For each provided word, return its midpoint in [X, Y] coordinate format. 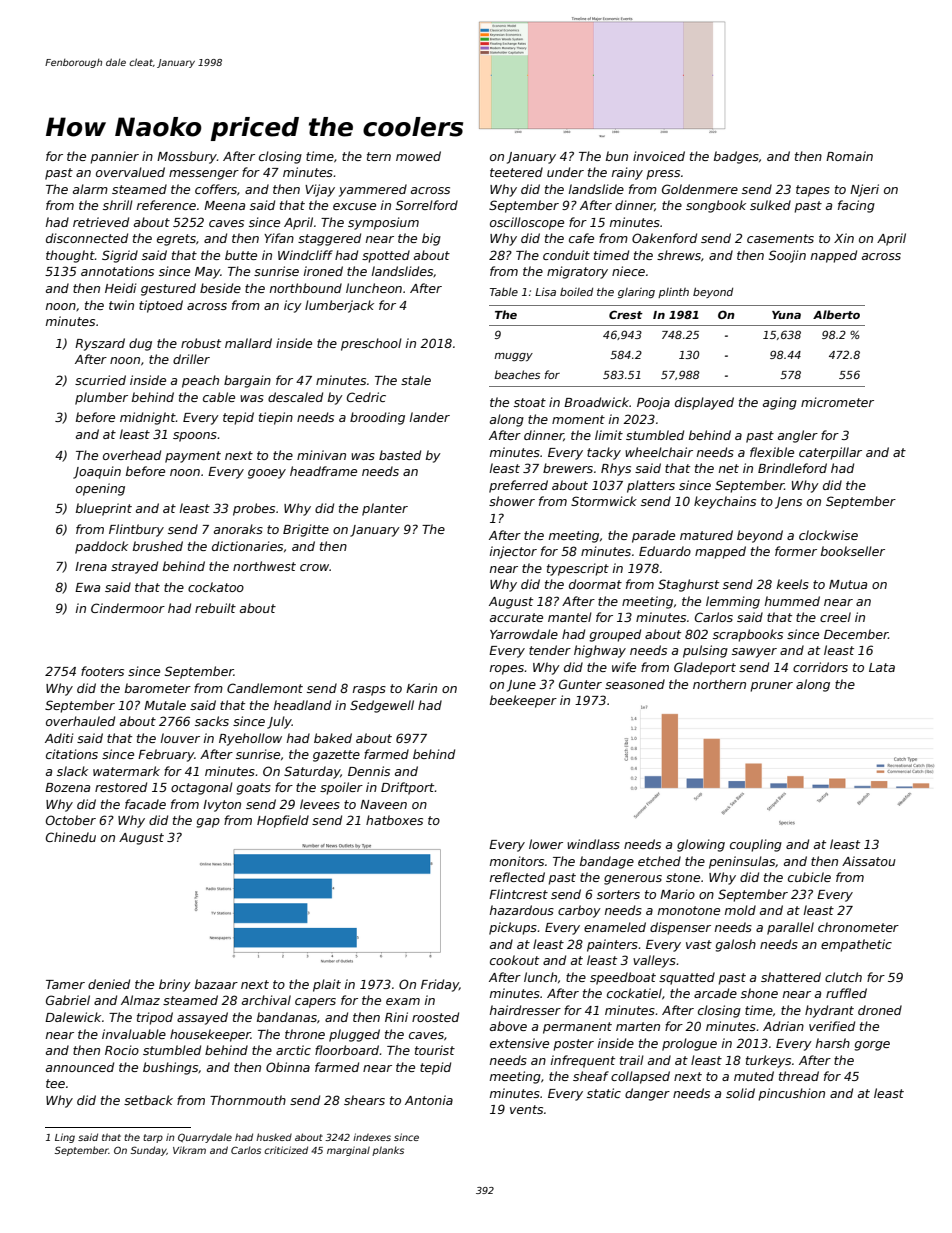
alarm [90, 189]
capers [315, 1003]
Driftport [408, 788]
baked [333, 738]
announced [80, 1067]
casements [780, 238]
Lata [882, 667]
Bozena [67, 787]
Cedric [366, 397]
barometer [158, 688]
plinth [673, 293]
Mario [677, 894]
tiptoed [161, 306]
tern [379, 156]
